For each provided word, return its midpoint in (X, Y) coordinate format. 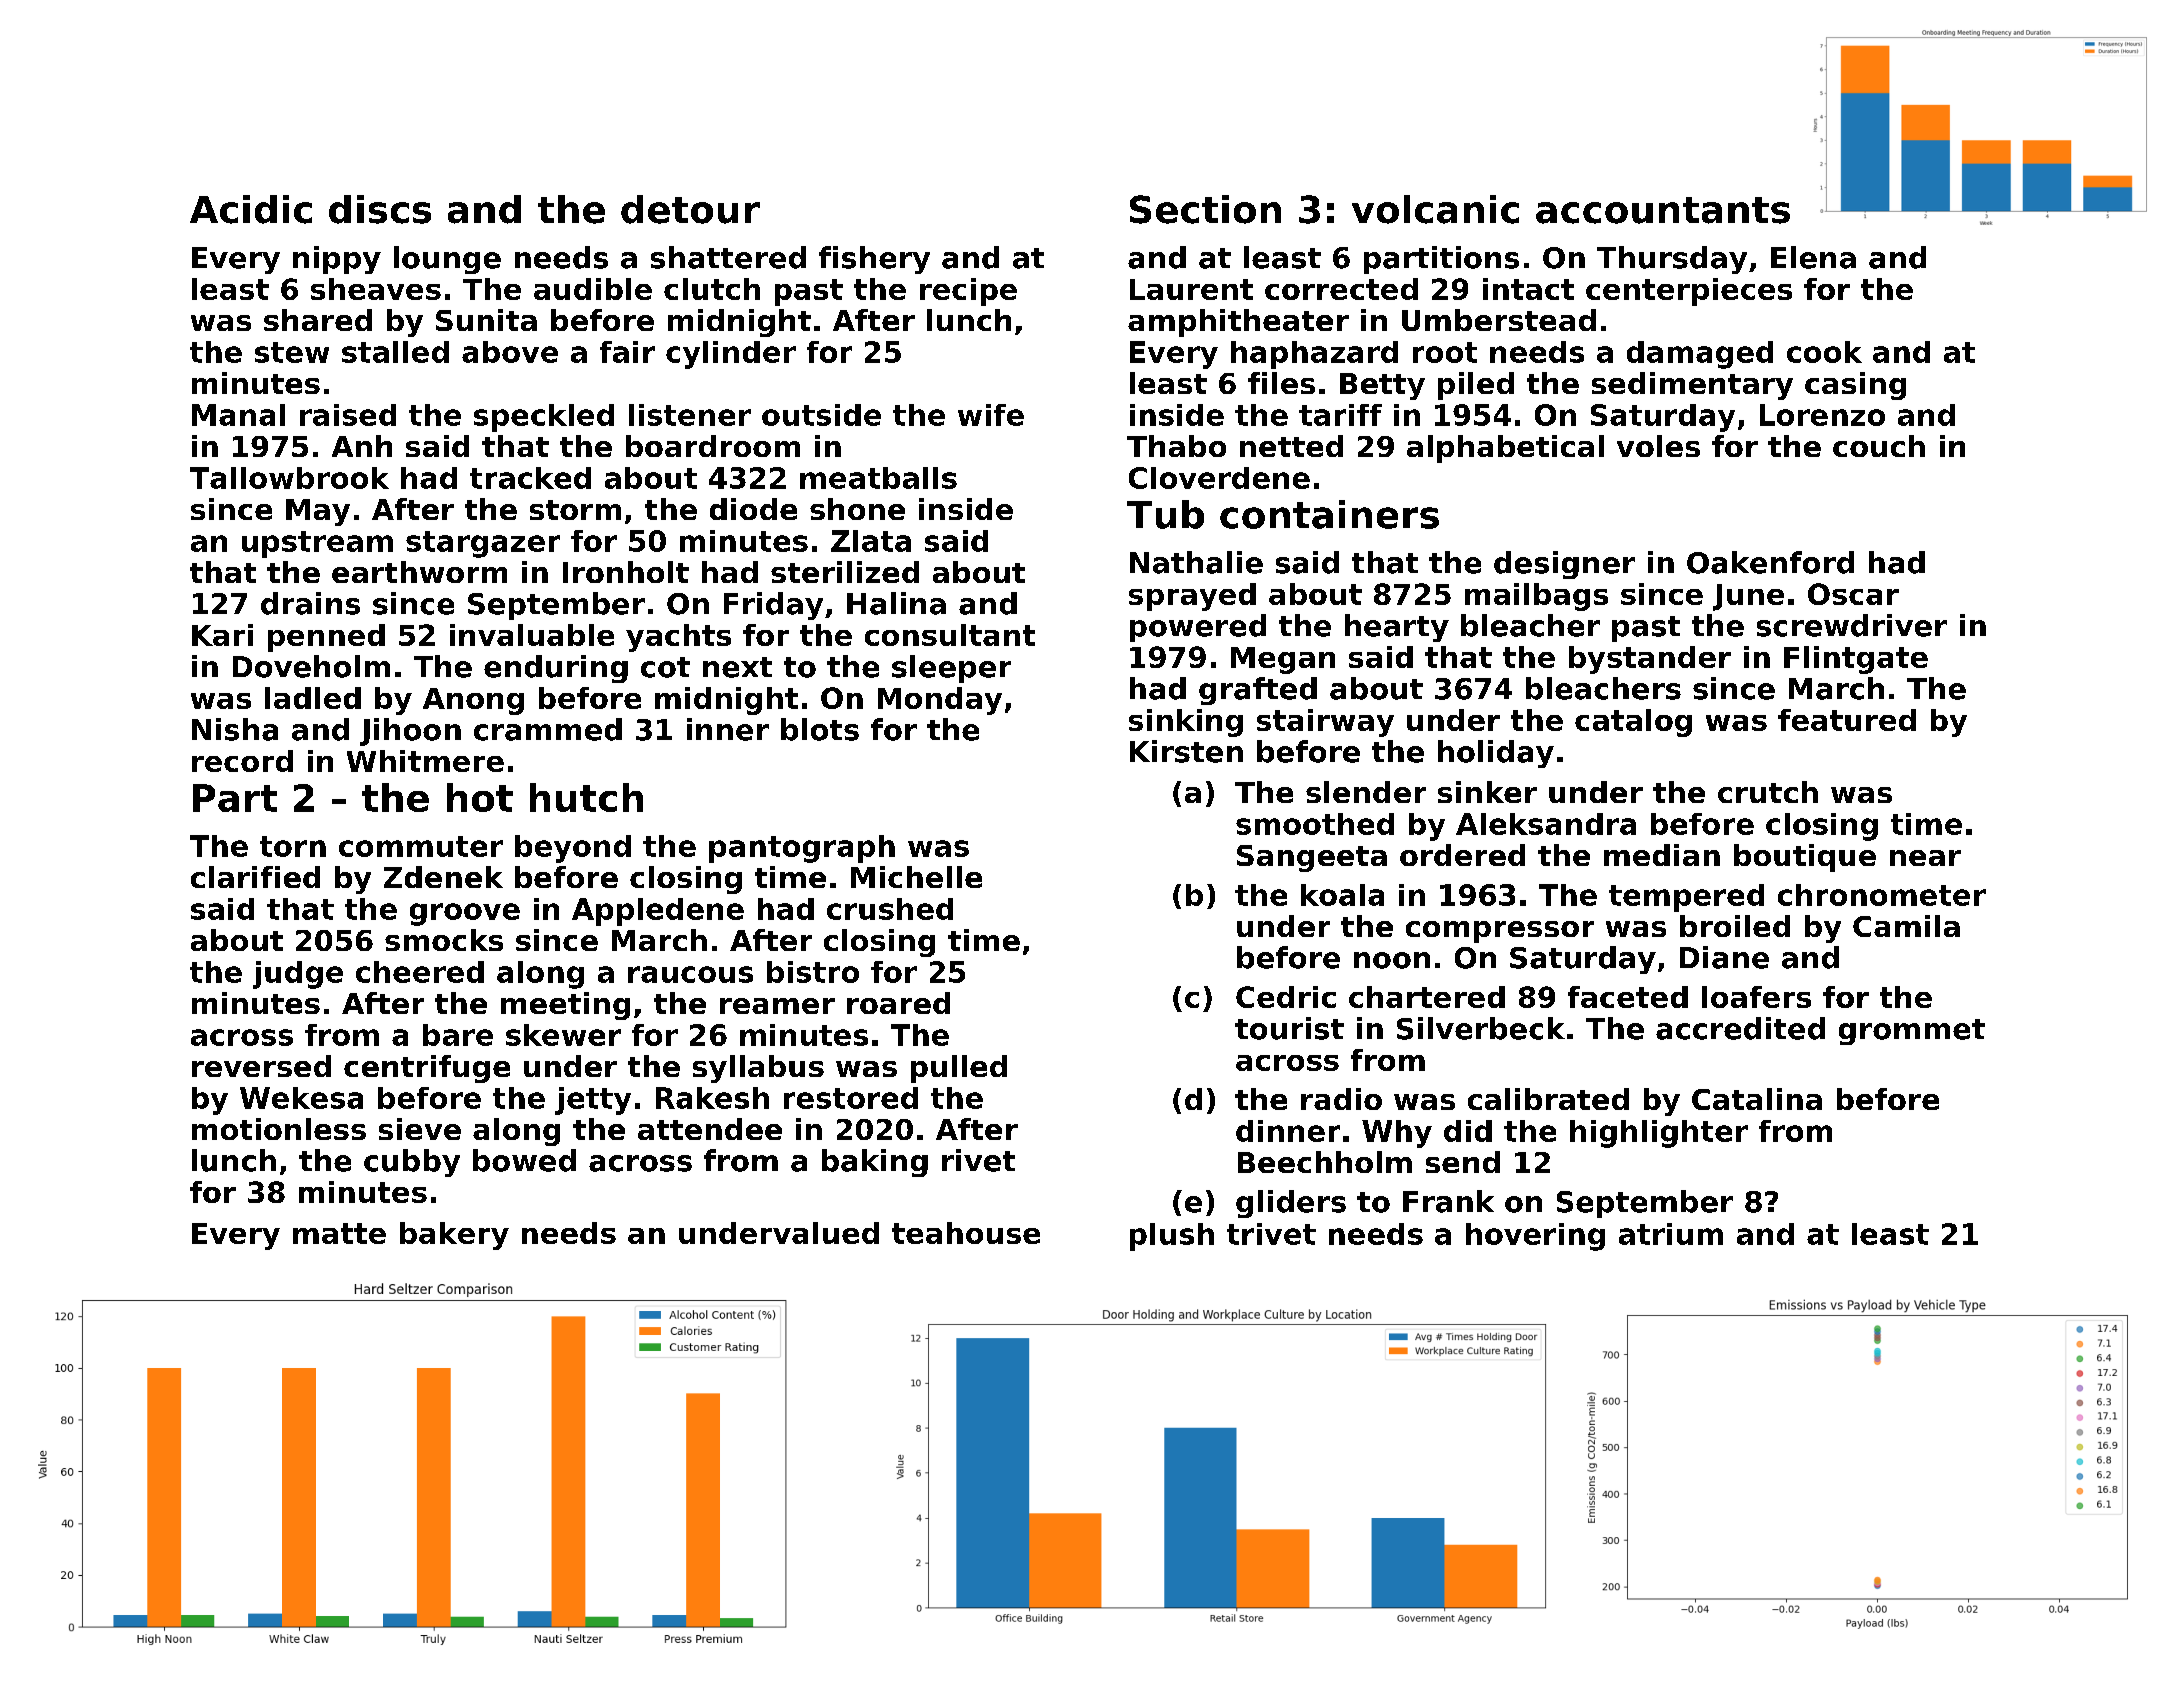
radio (1341, 1099)
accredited (1740, 1028)
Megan (1283, 660)
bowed (524, 1160)
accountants (1663, 210)
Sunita (486, 320)
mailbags (1536, 597)
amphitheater (1238, 323)
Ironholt (626, 572)
